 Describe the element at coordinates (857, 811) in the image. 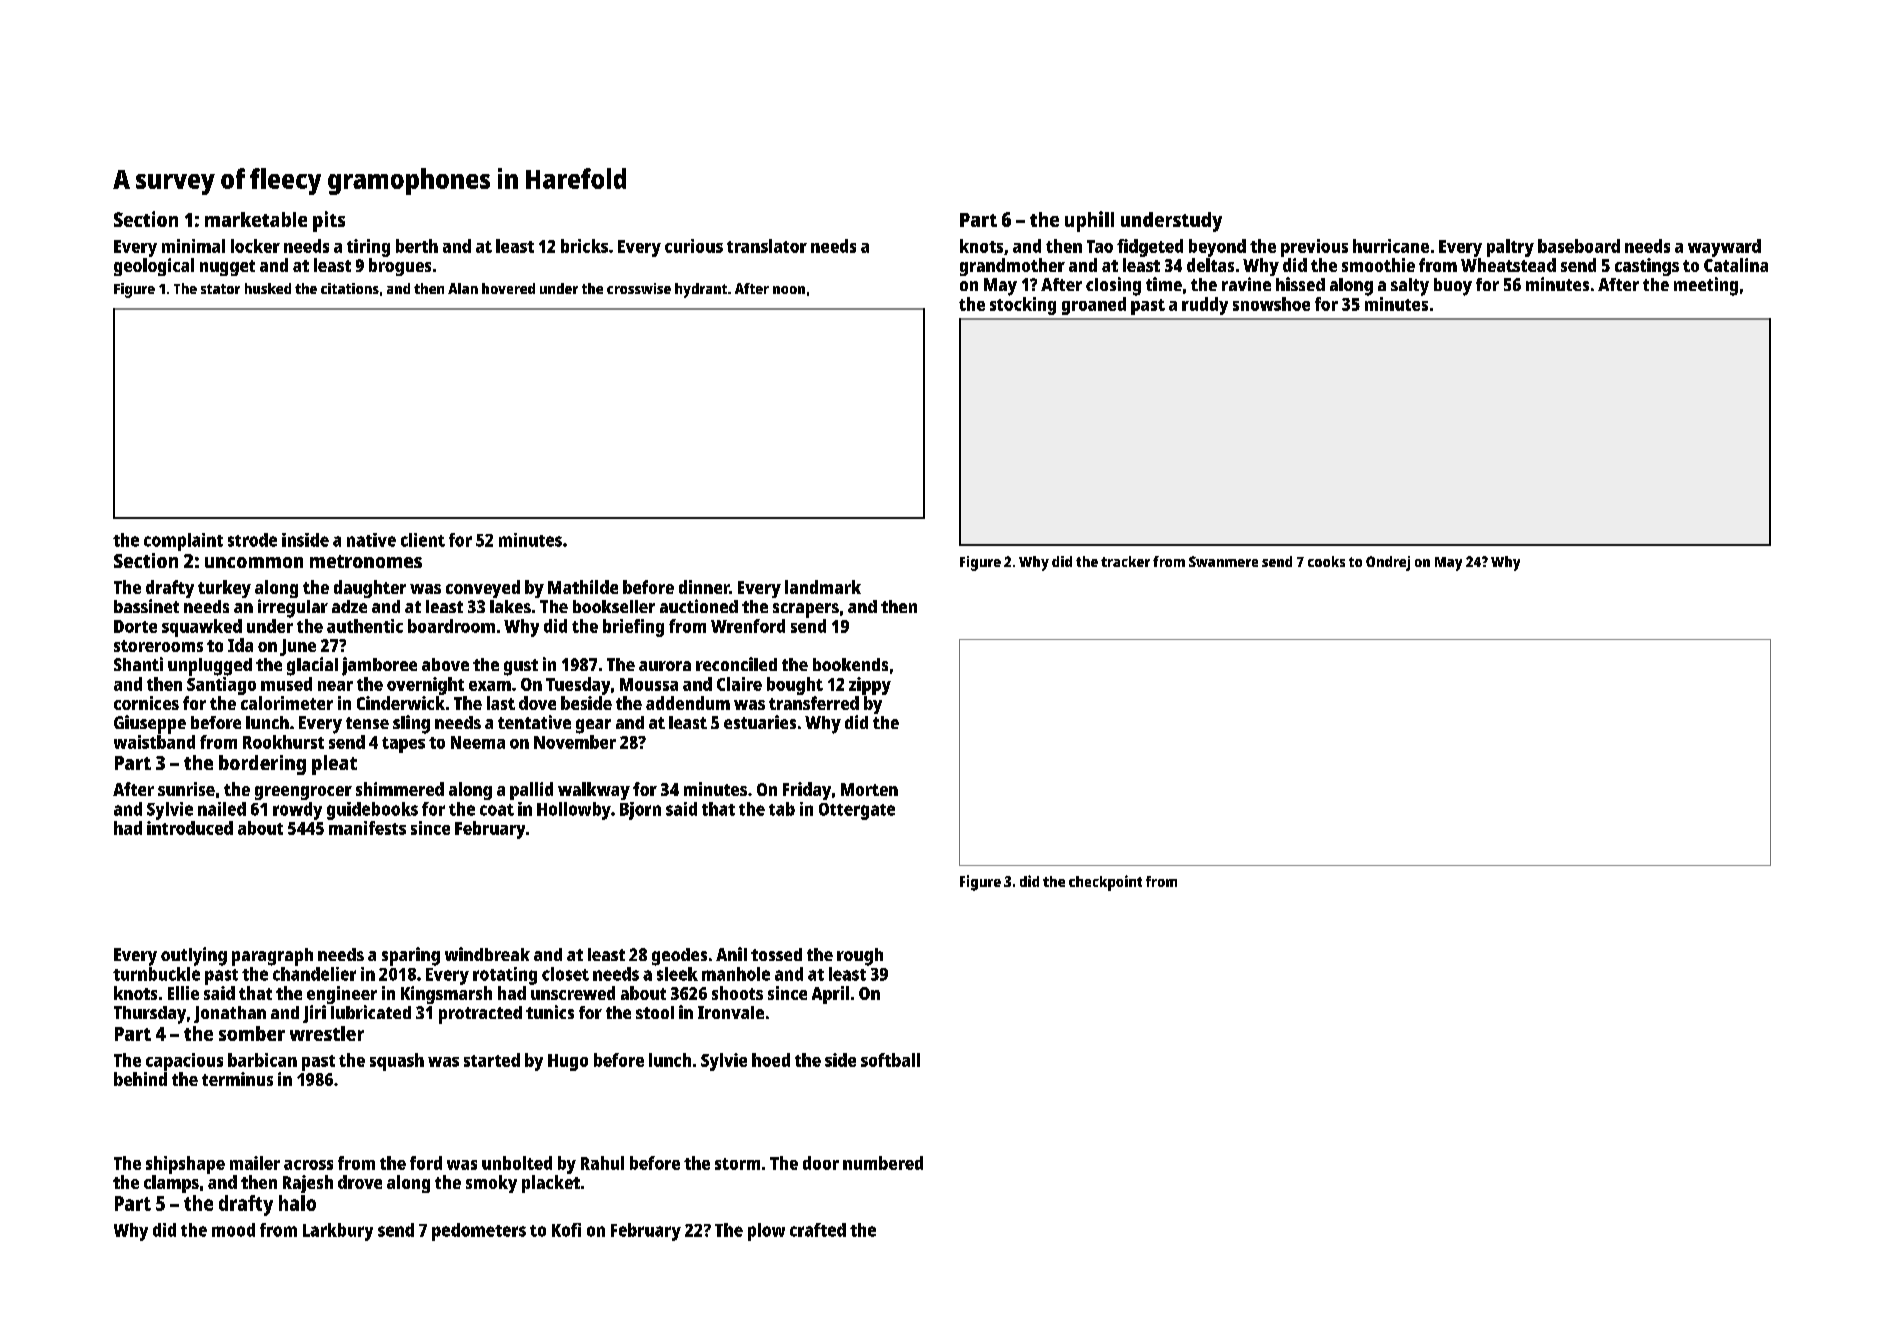

I see `Ottergate` at that location.
